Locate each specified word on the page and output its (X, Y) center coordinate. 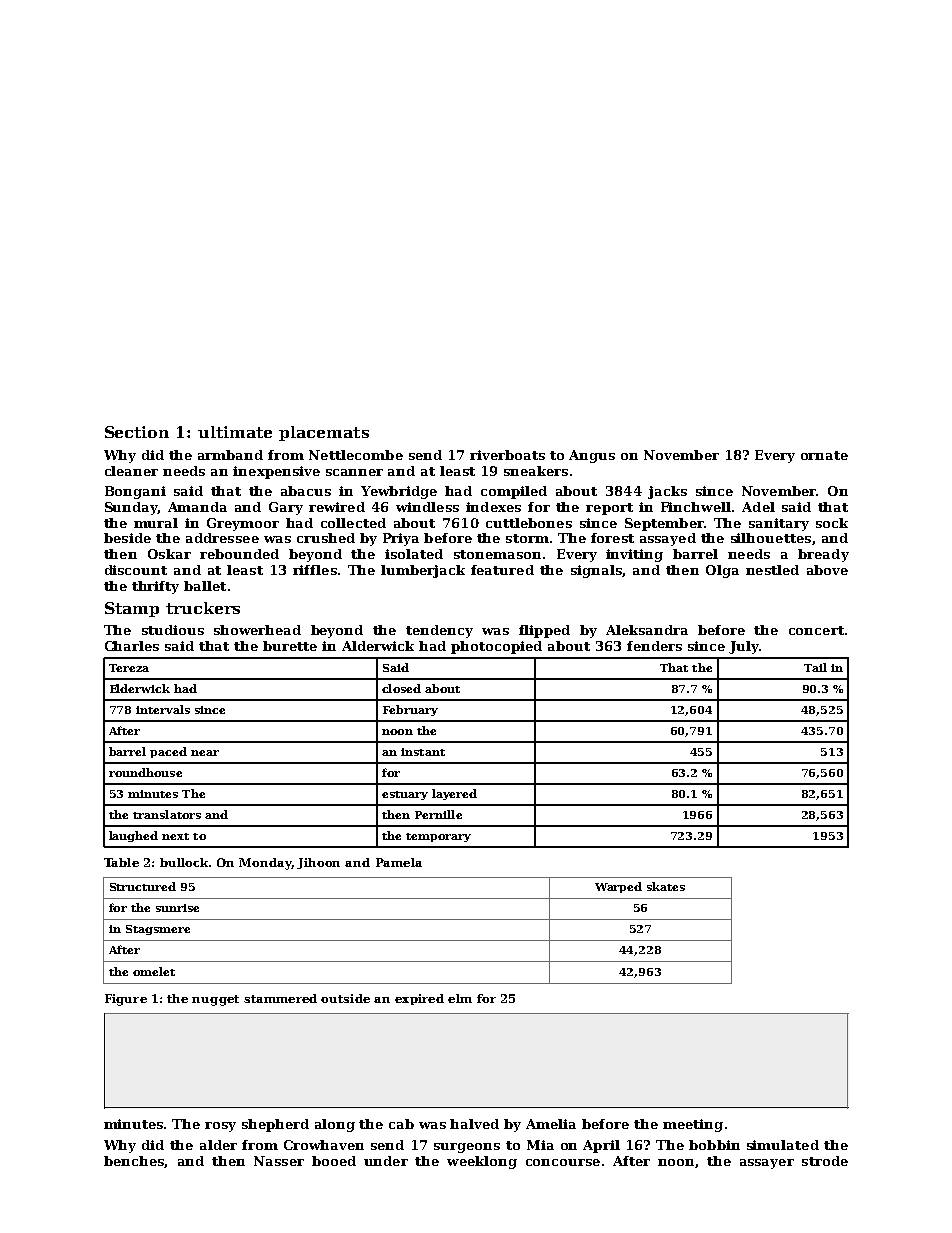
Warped (618, 887)
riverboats (507, 455)
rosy (220, 1127)
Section (137, 432)
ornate (824, 455)
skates (666, 886)
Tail (815, 667)
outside (345, 998)
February (410, 710)
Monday (265, 864)
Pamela (399, 862)
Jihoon (318, 863)
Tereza (129, 668)
